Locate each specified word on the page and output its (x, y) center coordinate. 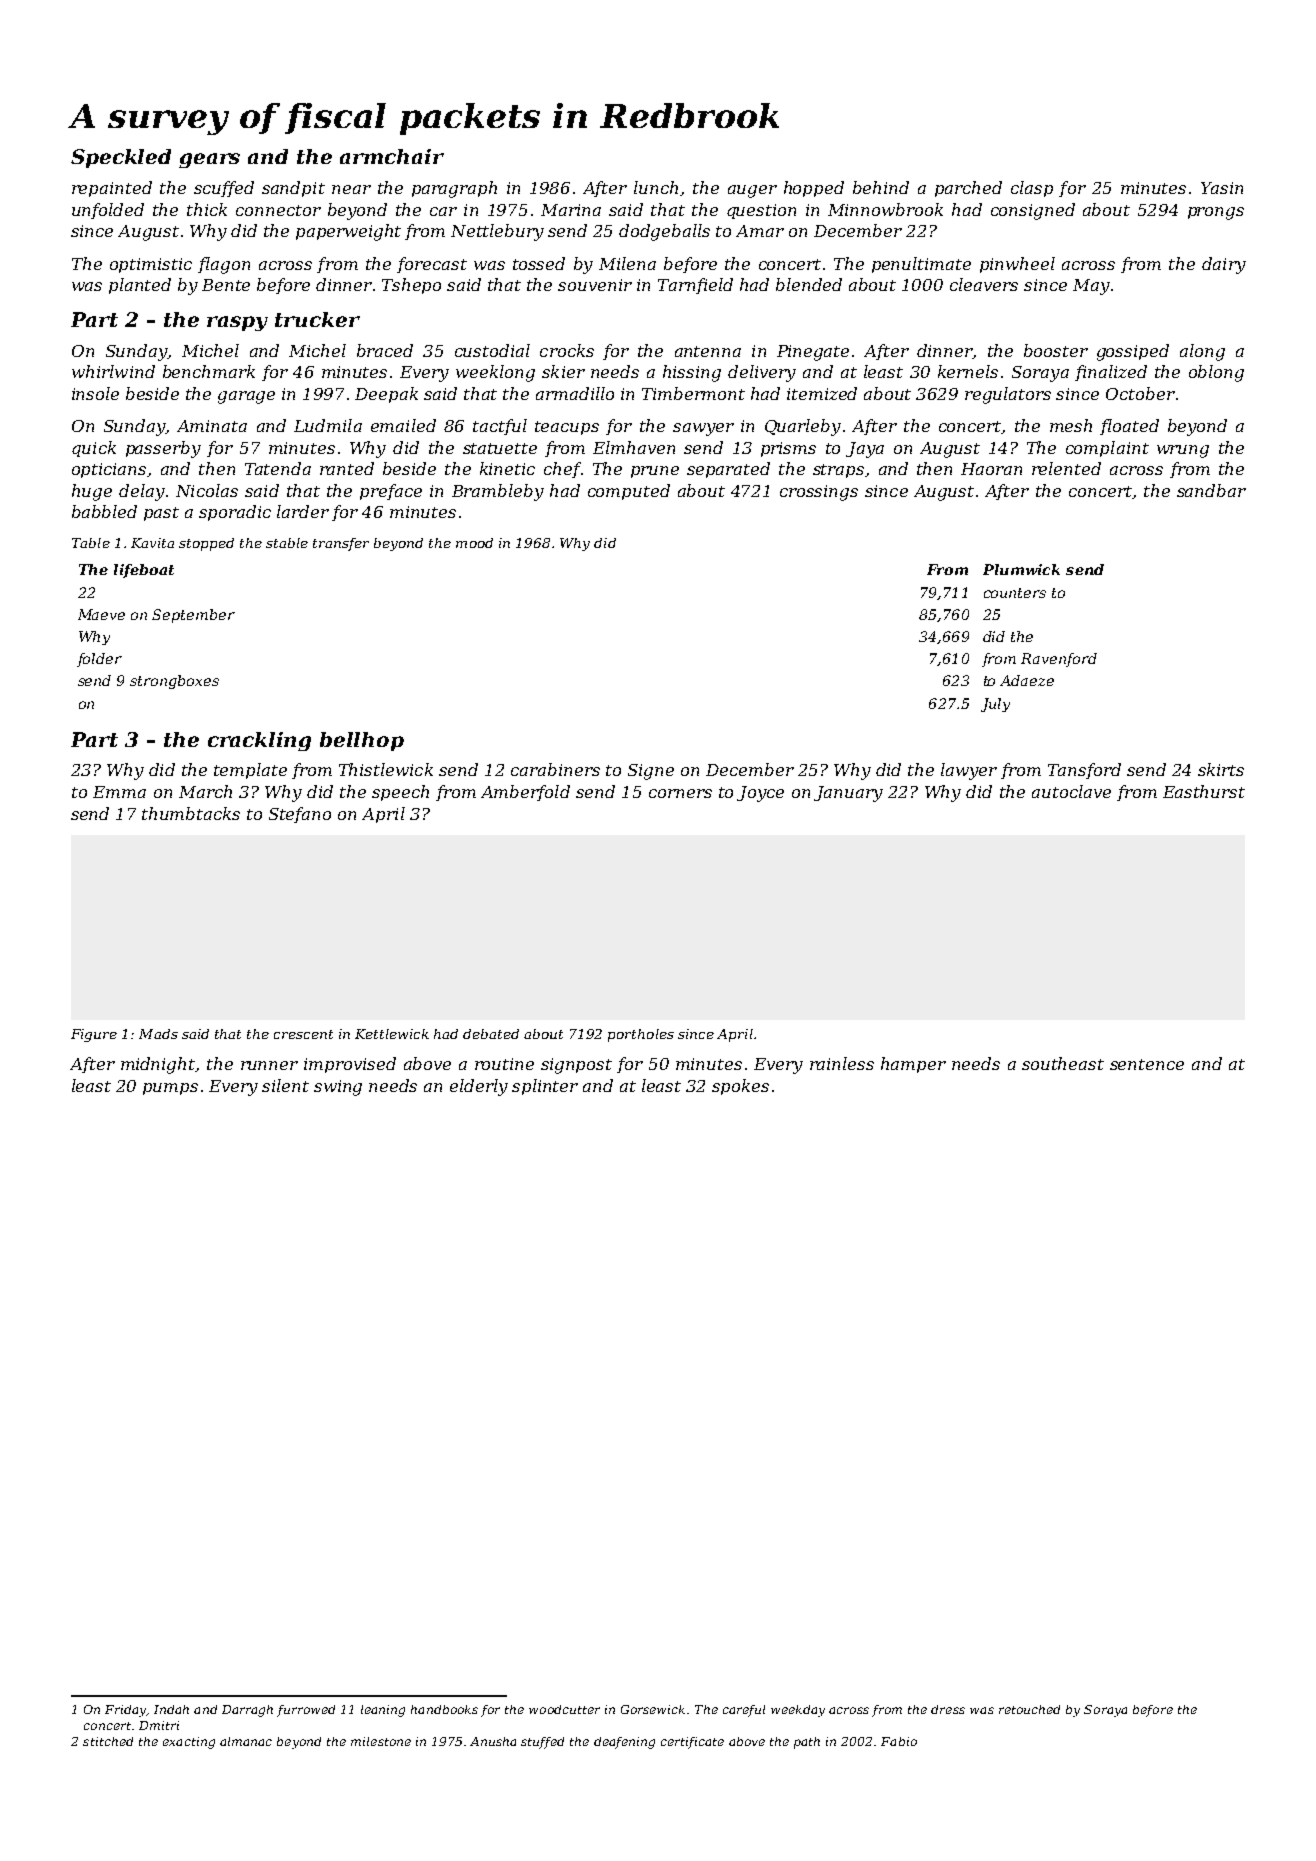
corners (680, 793)
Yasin (1222, 188)
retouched (1029, 1709)
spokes (740, 1087)
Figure (94, 1035)
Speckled (121, 158)
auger (752, 191)
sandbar (1211, 490)
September (193, 616)
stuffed (542, 1743)
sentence (1147, 1064)
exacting (189, 1743)
